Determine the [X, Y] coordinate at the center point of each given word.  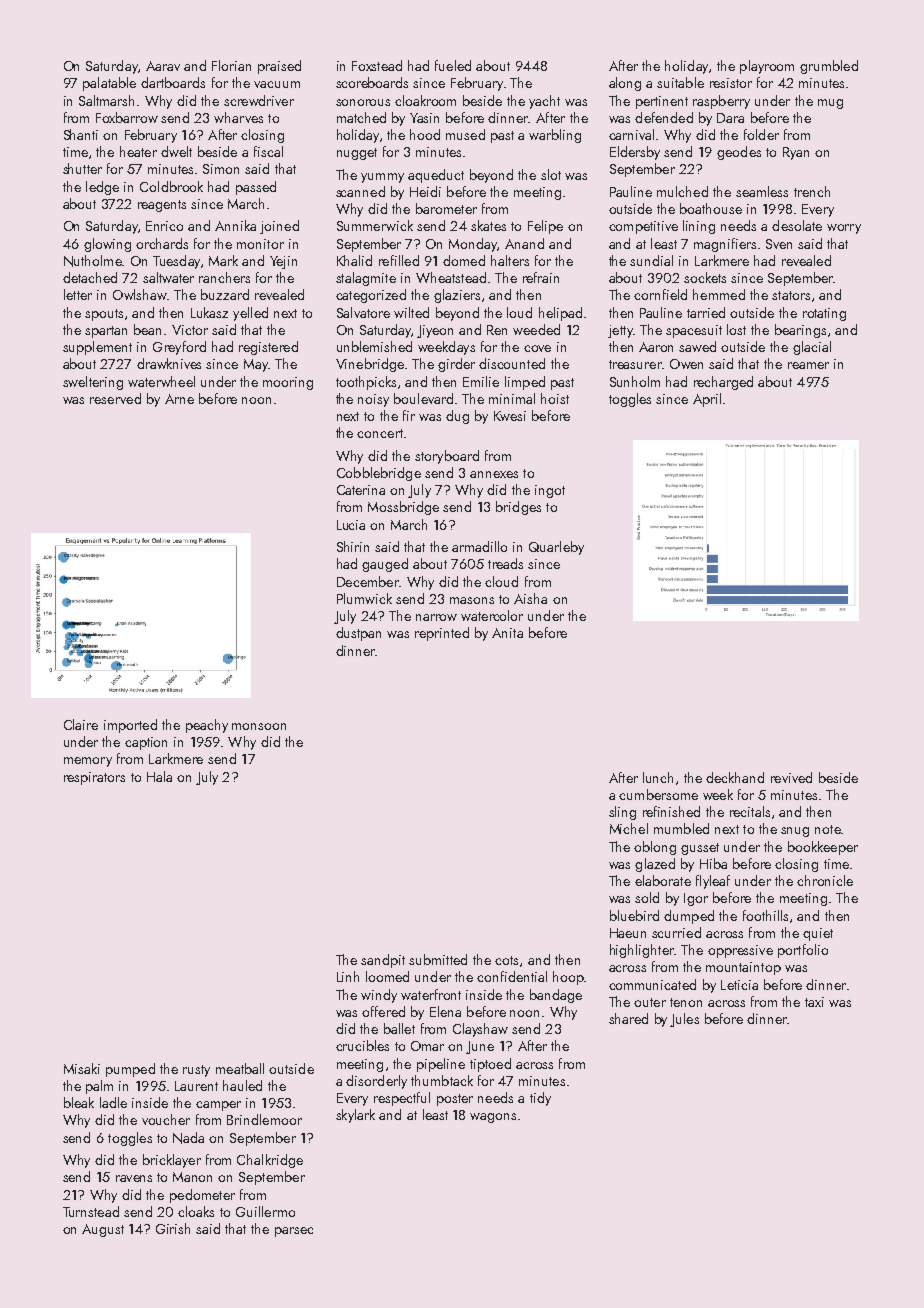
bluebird [634, 915]
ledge [102, 188]
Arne [179, 399]
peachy [207, 726]
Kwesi [510, 416]
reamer [808, 365]
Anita [507, 633]
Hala [159, 776]
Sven [779, 244]
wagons [493, 1118]
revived [791, 777]
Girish [173, 1228]
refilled [399, 260]
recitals [750, 811]
